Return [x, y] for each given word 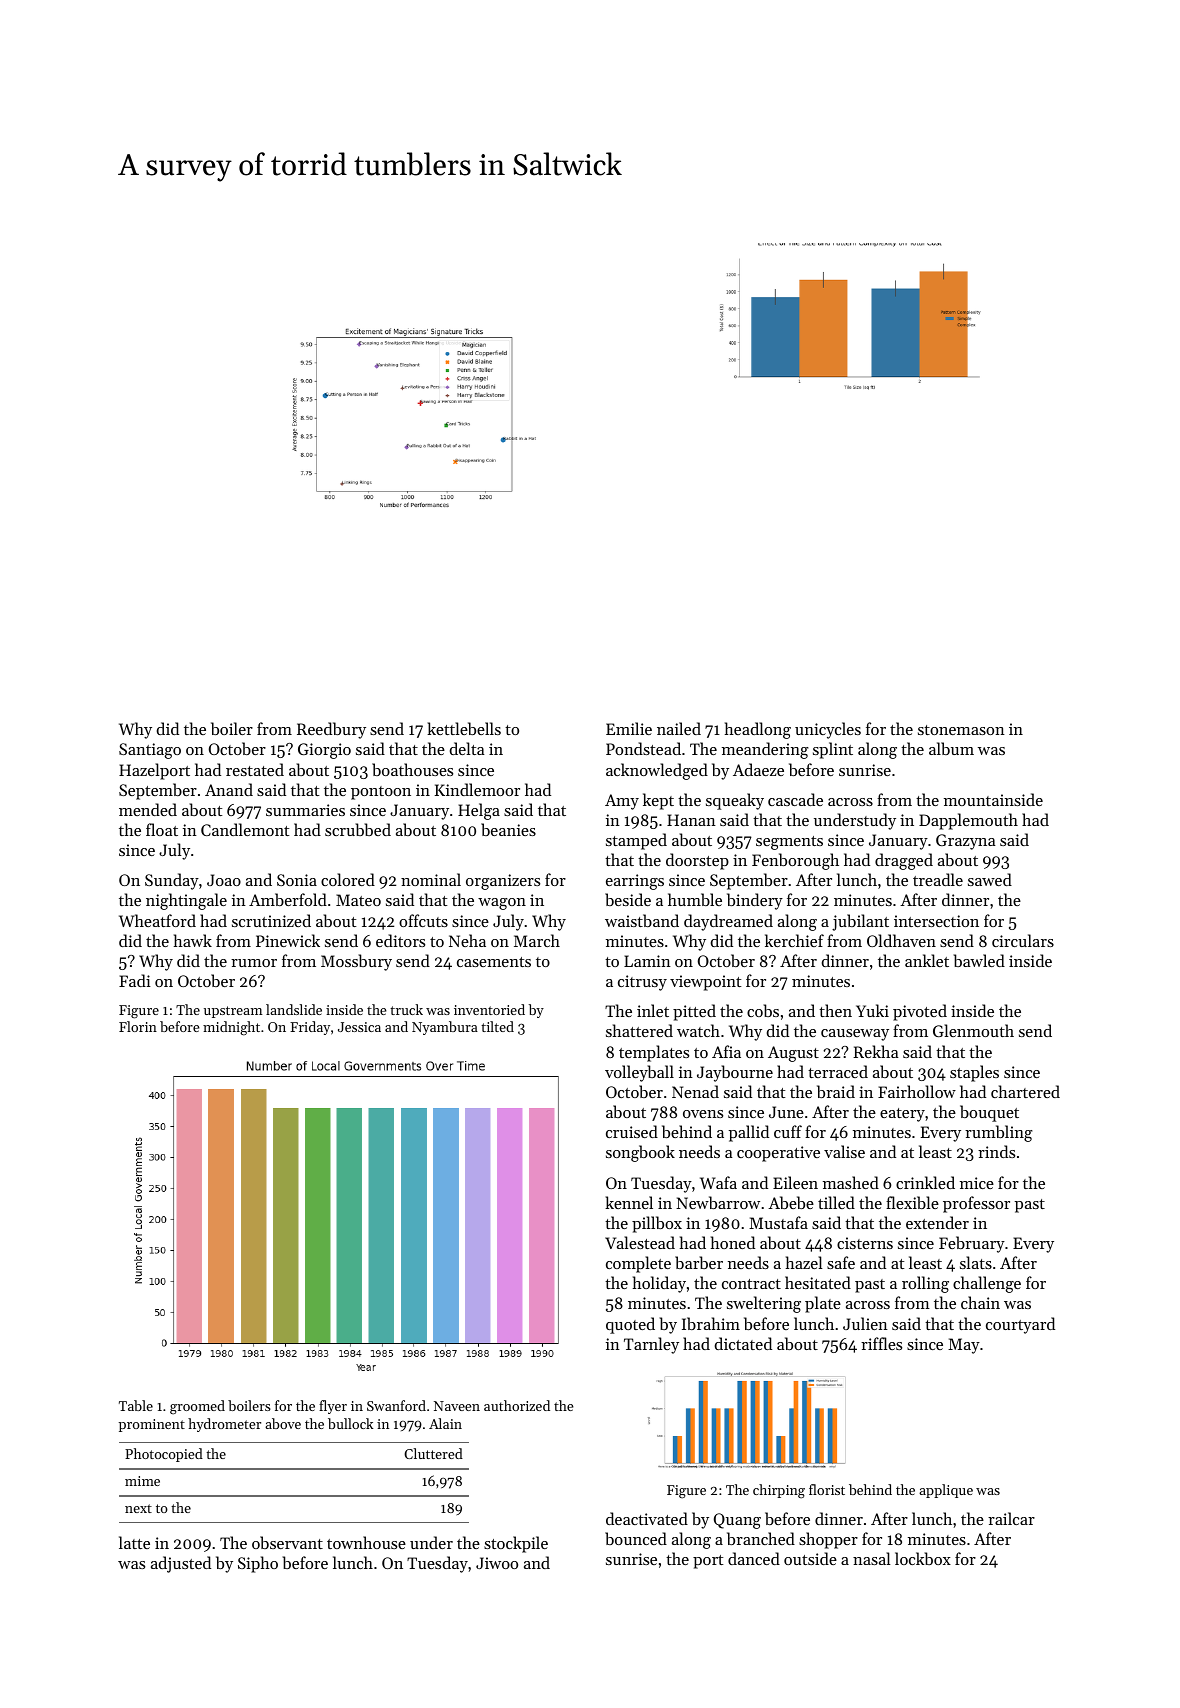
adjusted [181, 1564]
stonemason [961, 730]
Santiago [150, 751]
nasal [872, 1558]
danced [754, 1558]
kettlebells [464, 728]
